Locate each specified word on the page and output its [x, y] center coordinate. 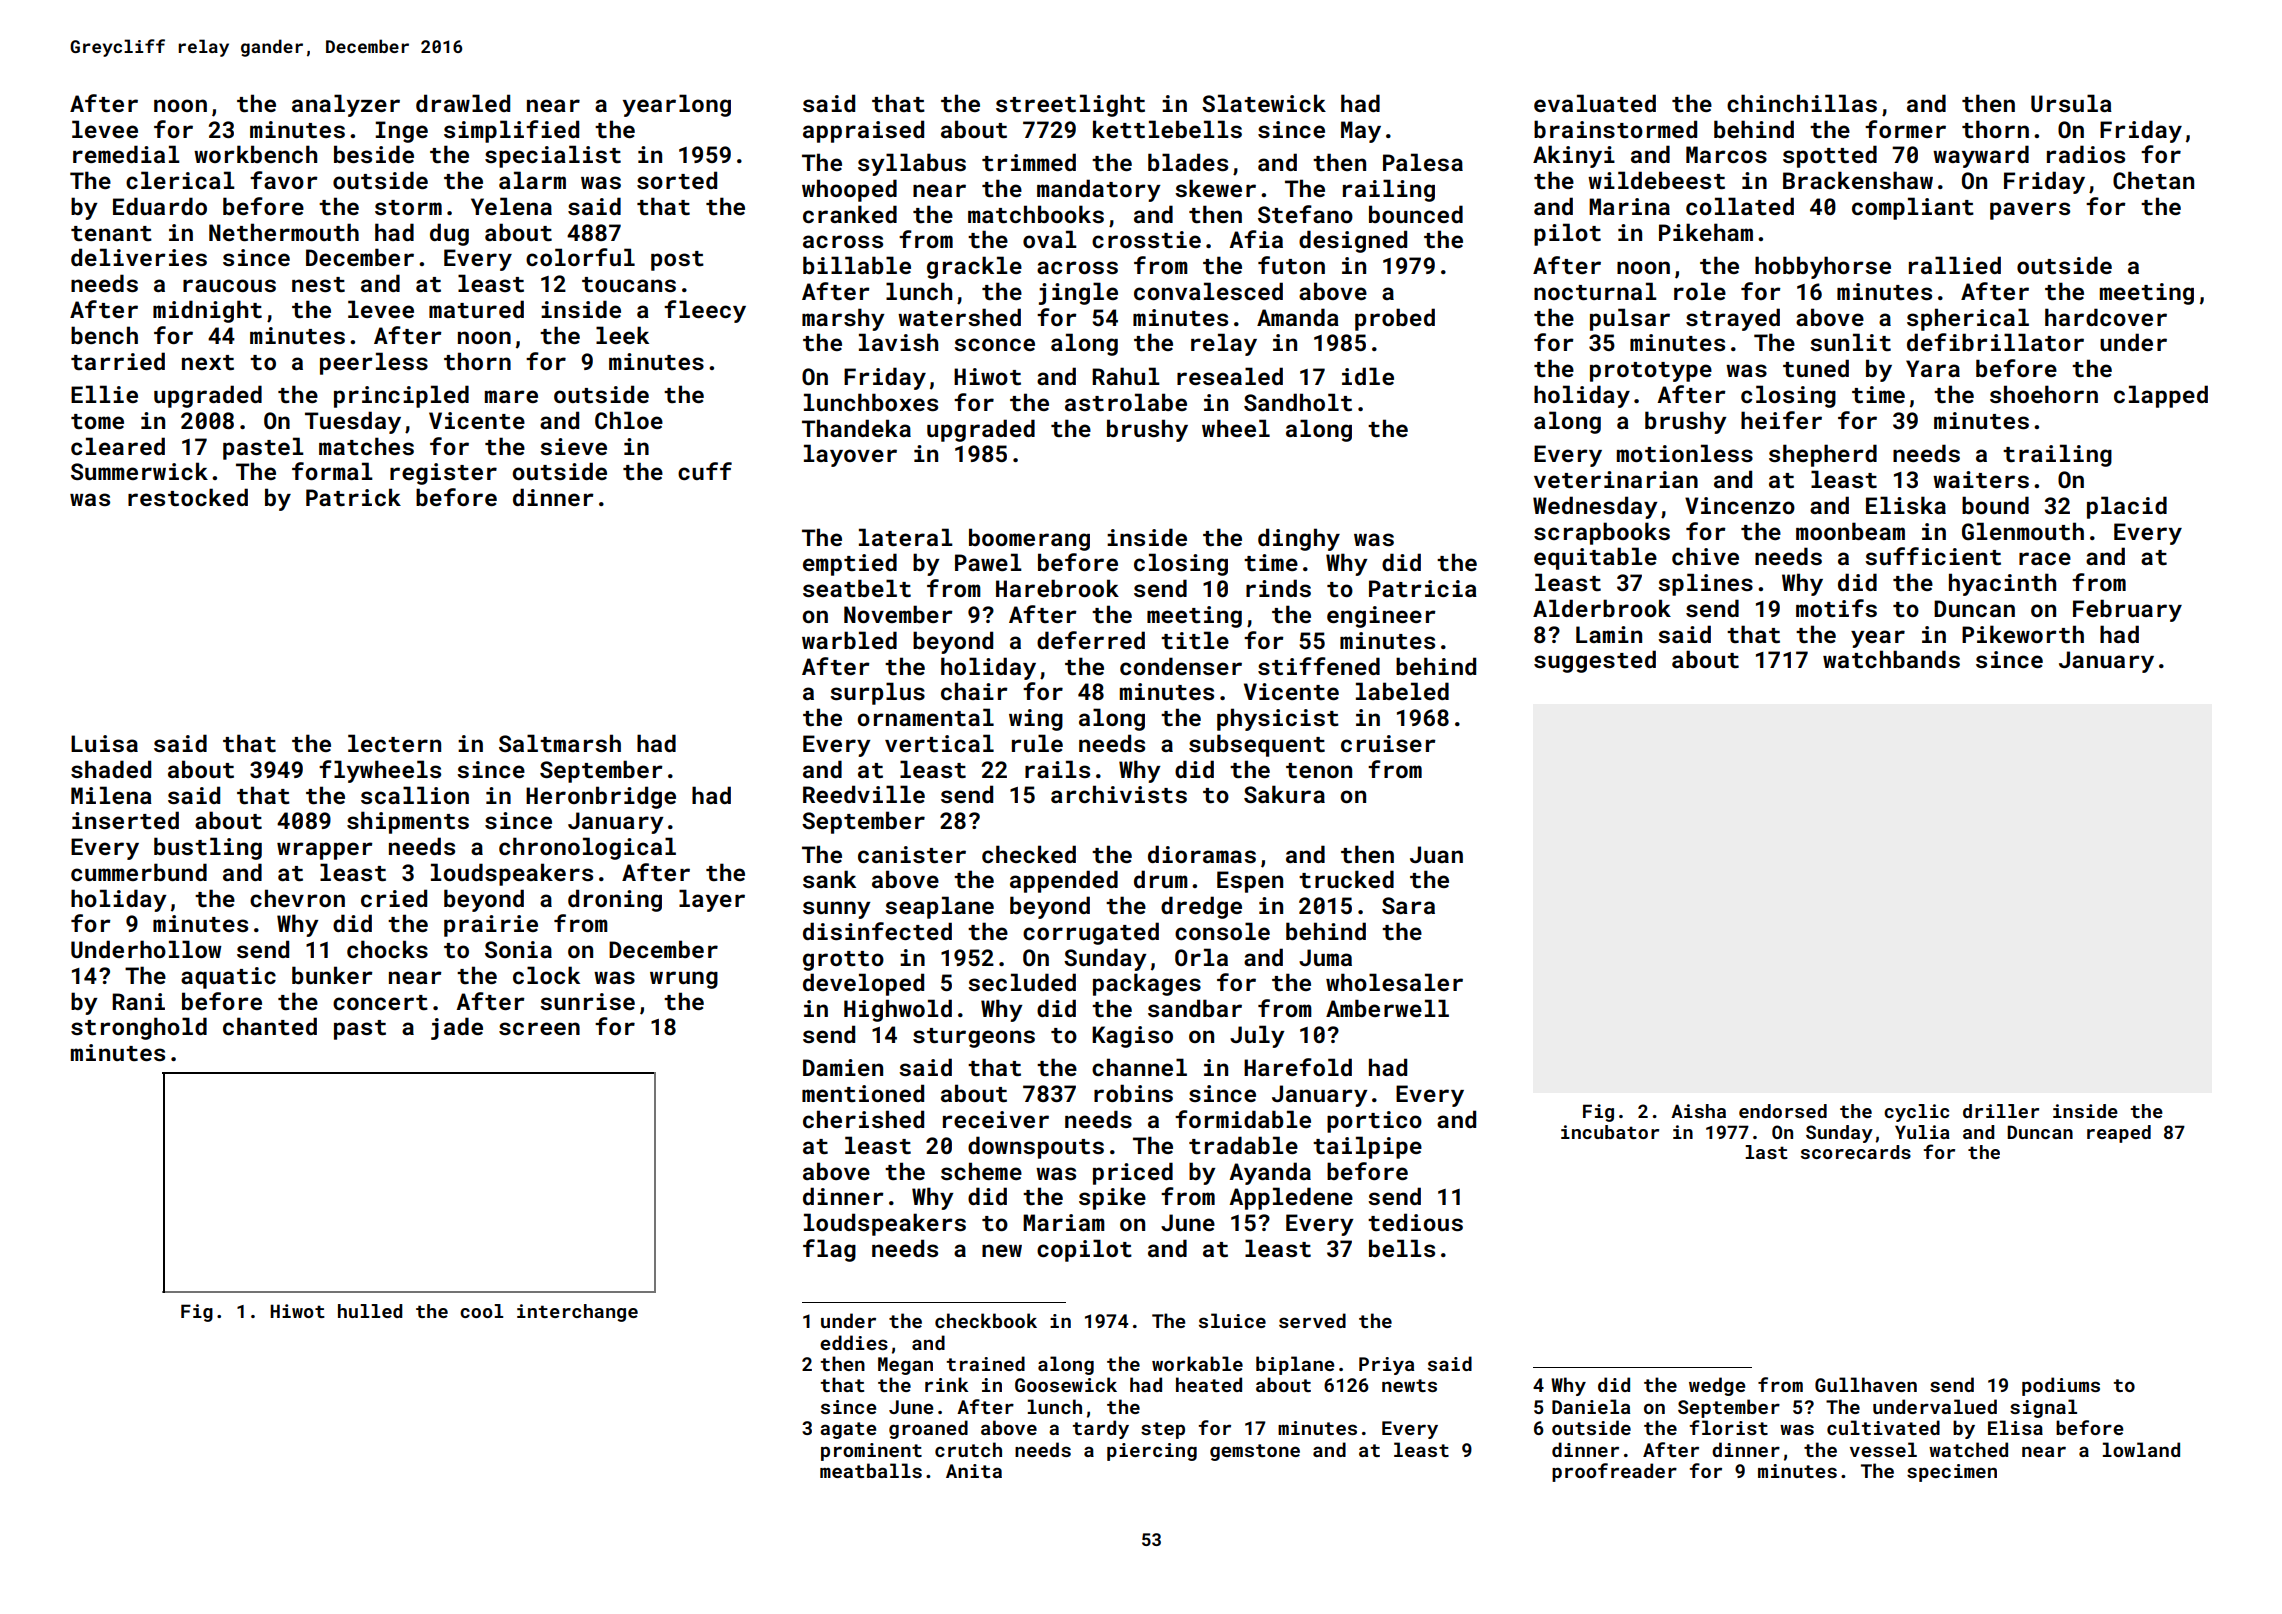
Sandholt [1298, 402]
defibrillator [1995, 342]
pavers [2030, 211]
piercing [1152, 1452]
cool [481, 1311]
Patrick [353, 497]
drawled [463, 103]
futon [1291, 265]
